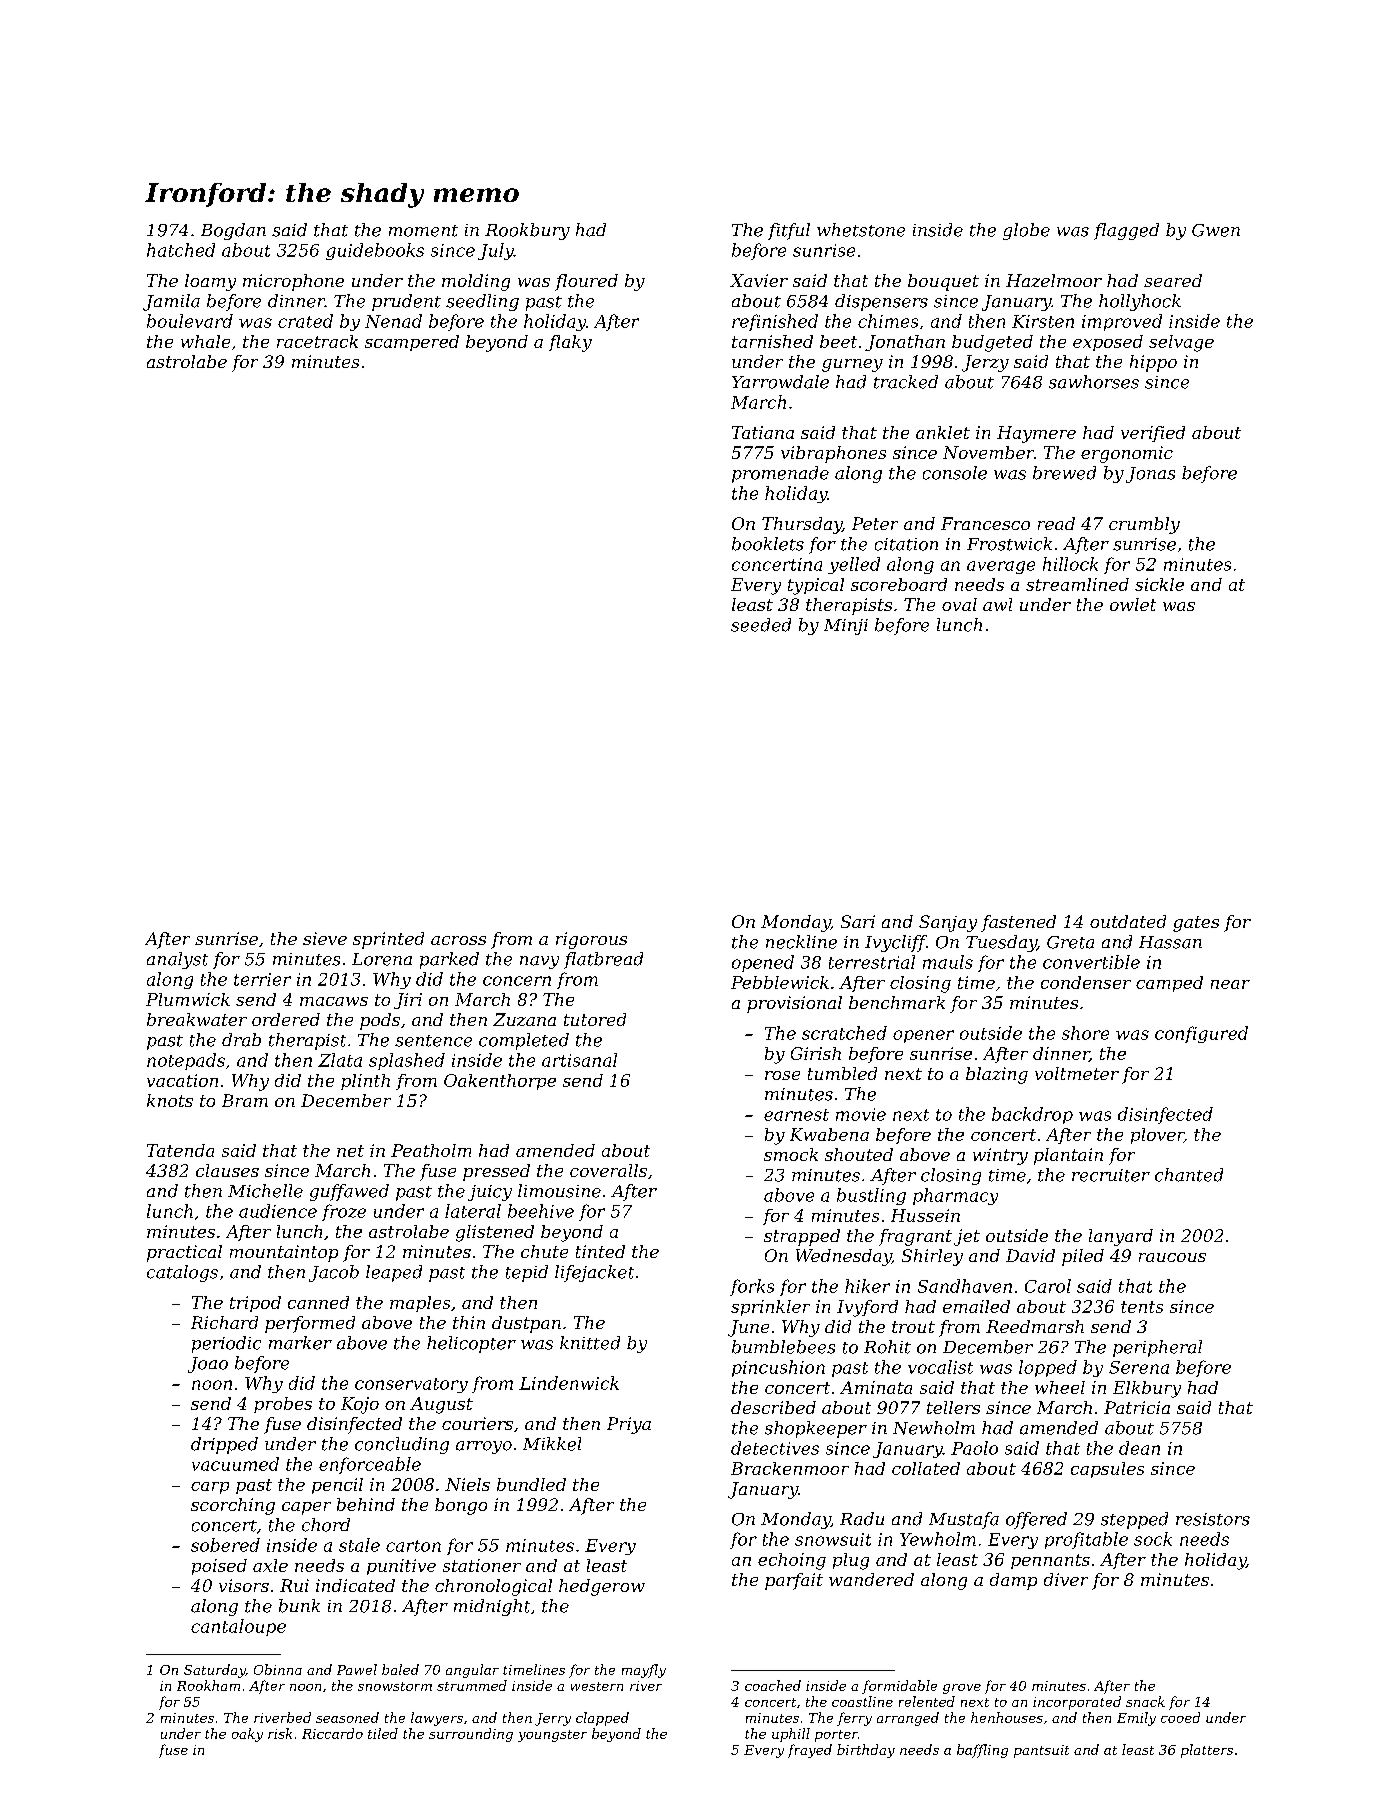 The width and height of the screenshot is (1400, 1812). What do you see at coordinates (790, 1468) in the screenshot?
I see `Brackenmoor` at bounding box center [790, 1468].
